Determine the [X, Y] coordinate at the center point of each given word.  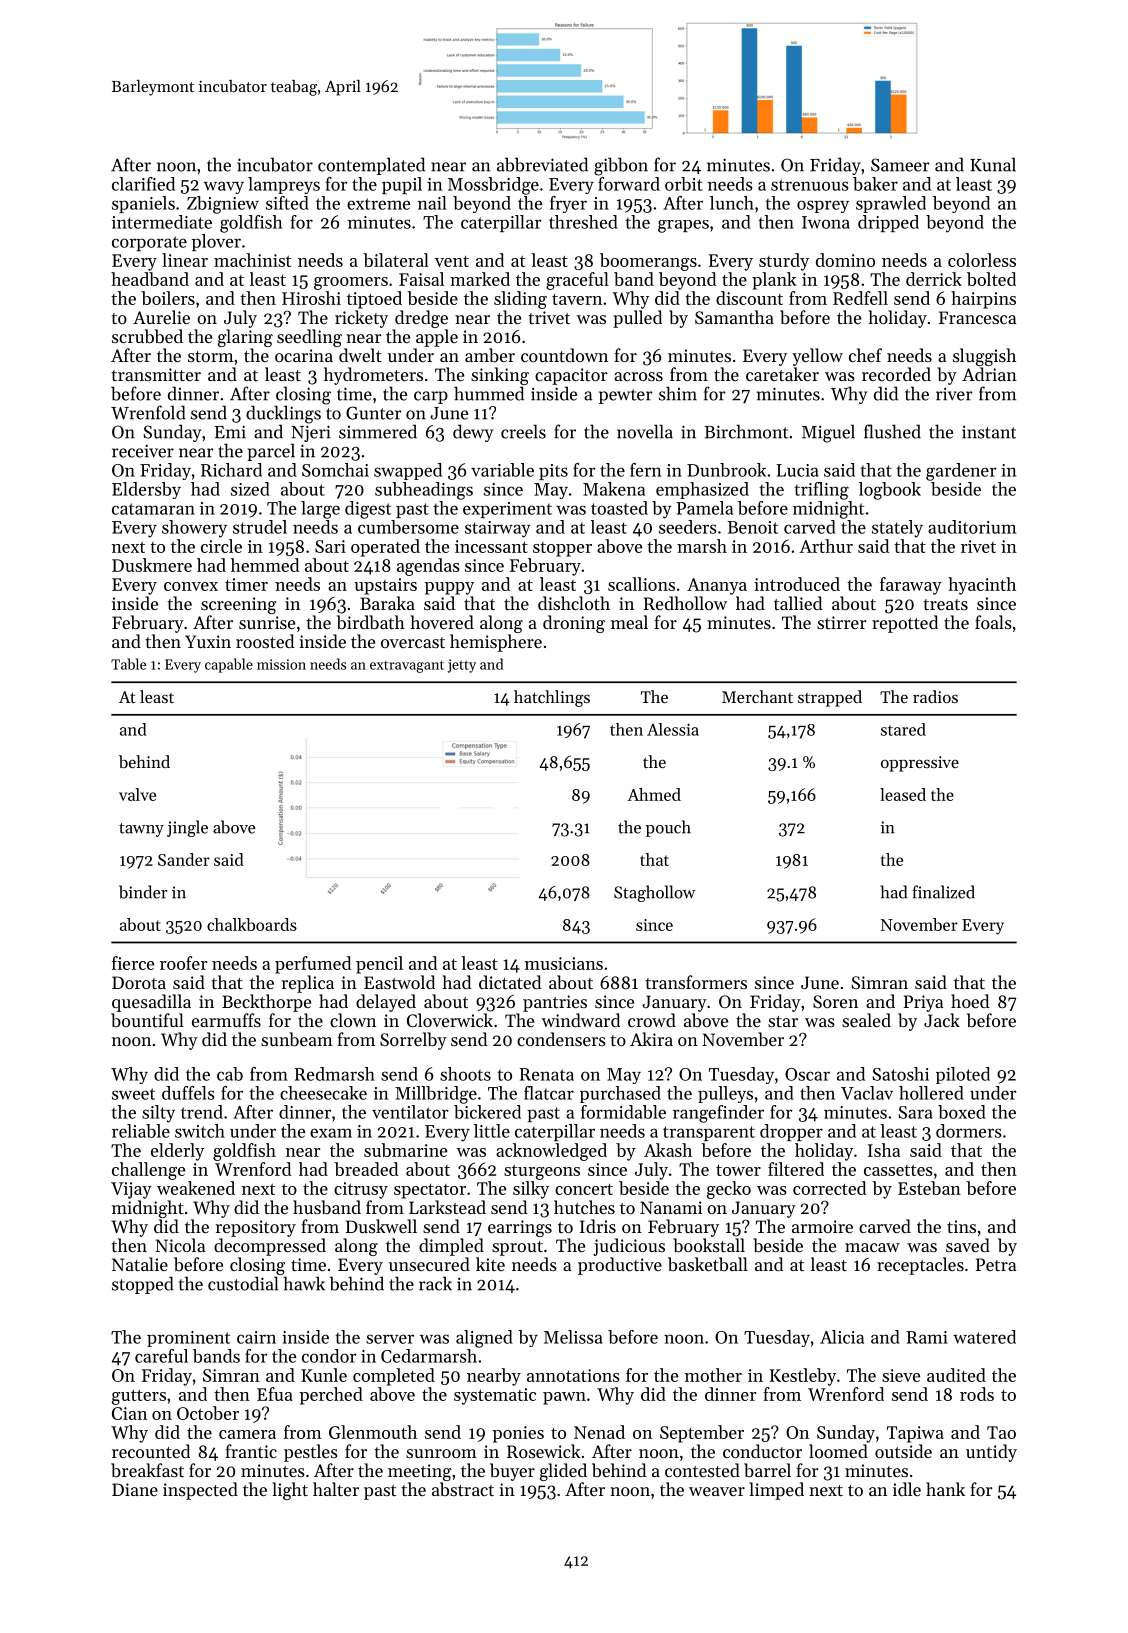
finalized [943, 892]
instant [989, 432]
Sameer [900, 165]
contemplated [371, 166]
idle [907, 1489]
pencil [379, 965]
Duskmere [152, 565]
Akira [651, 1039]
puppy [449, 588]
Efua [275, 1394]
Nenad [599, 1432]
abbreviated [542, 164]
